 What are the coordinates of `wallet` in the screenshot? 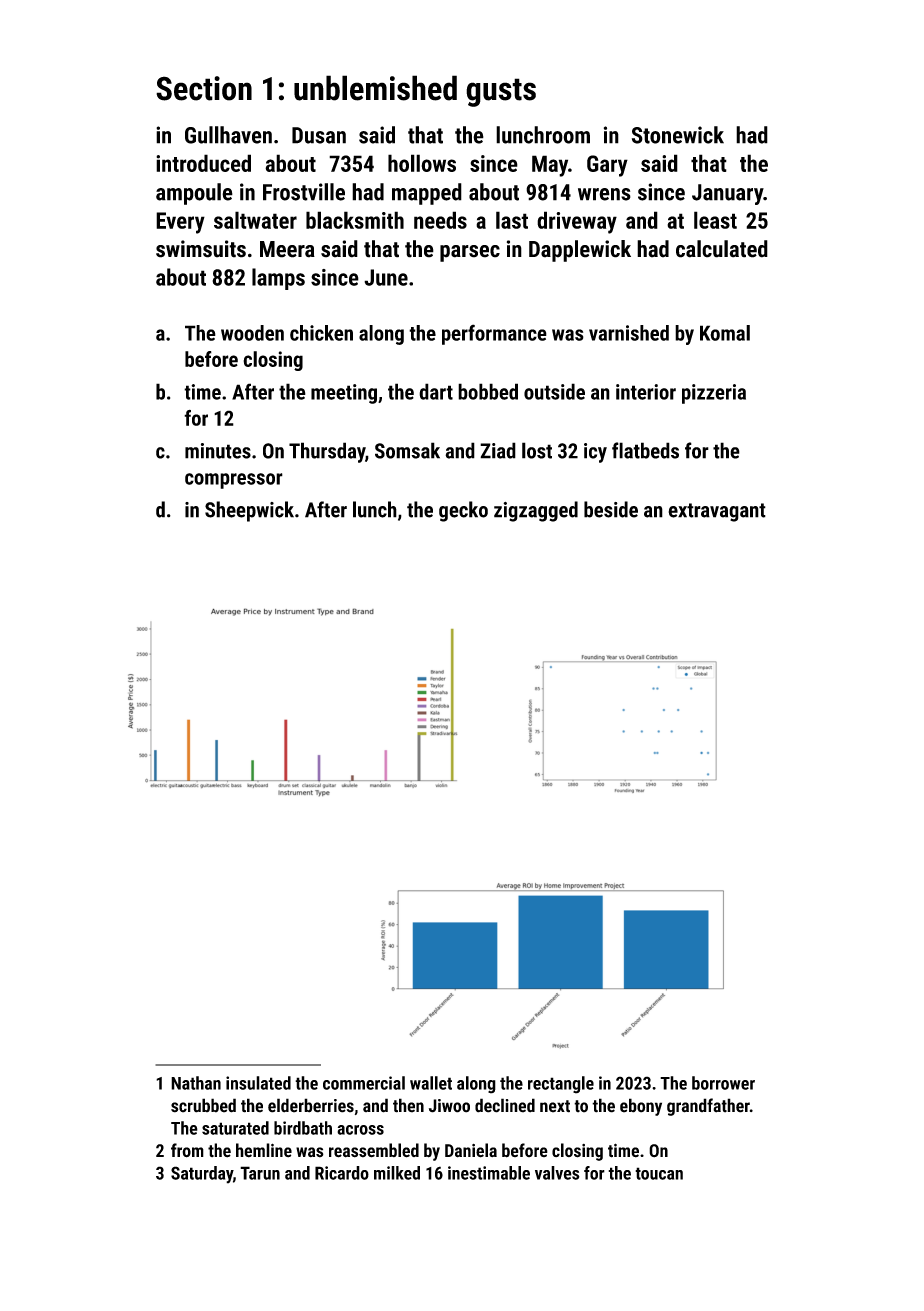 It's located at (431, 1083).
